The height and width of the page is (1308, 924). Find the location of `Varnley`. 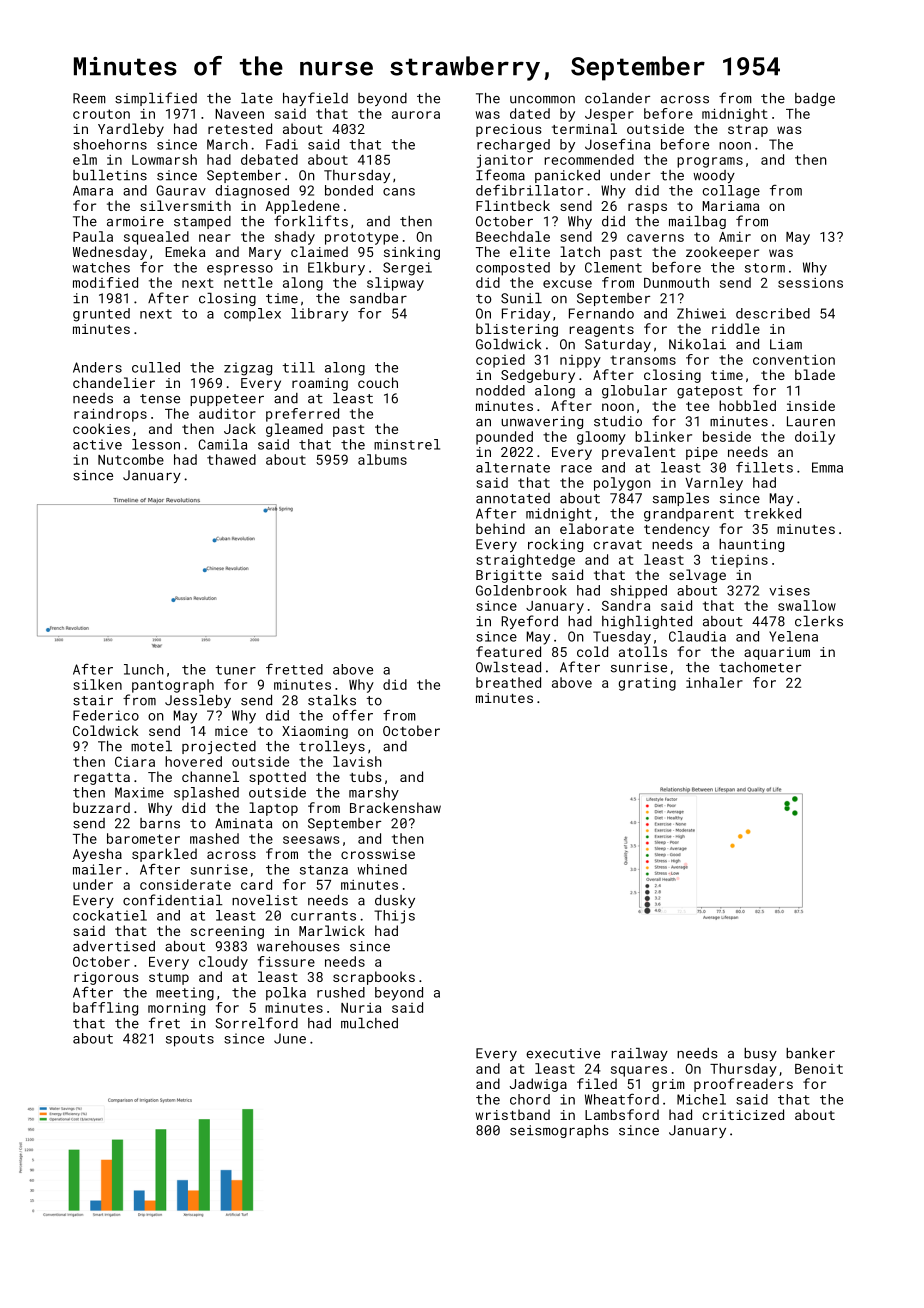

Varnley is located at coordinates (714, 484).
